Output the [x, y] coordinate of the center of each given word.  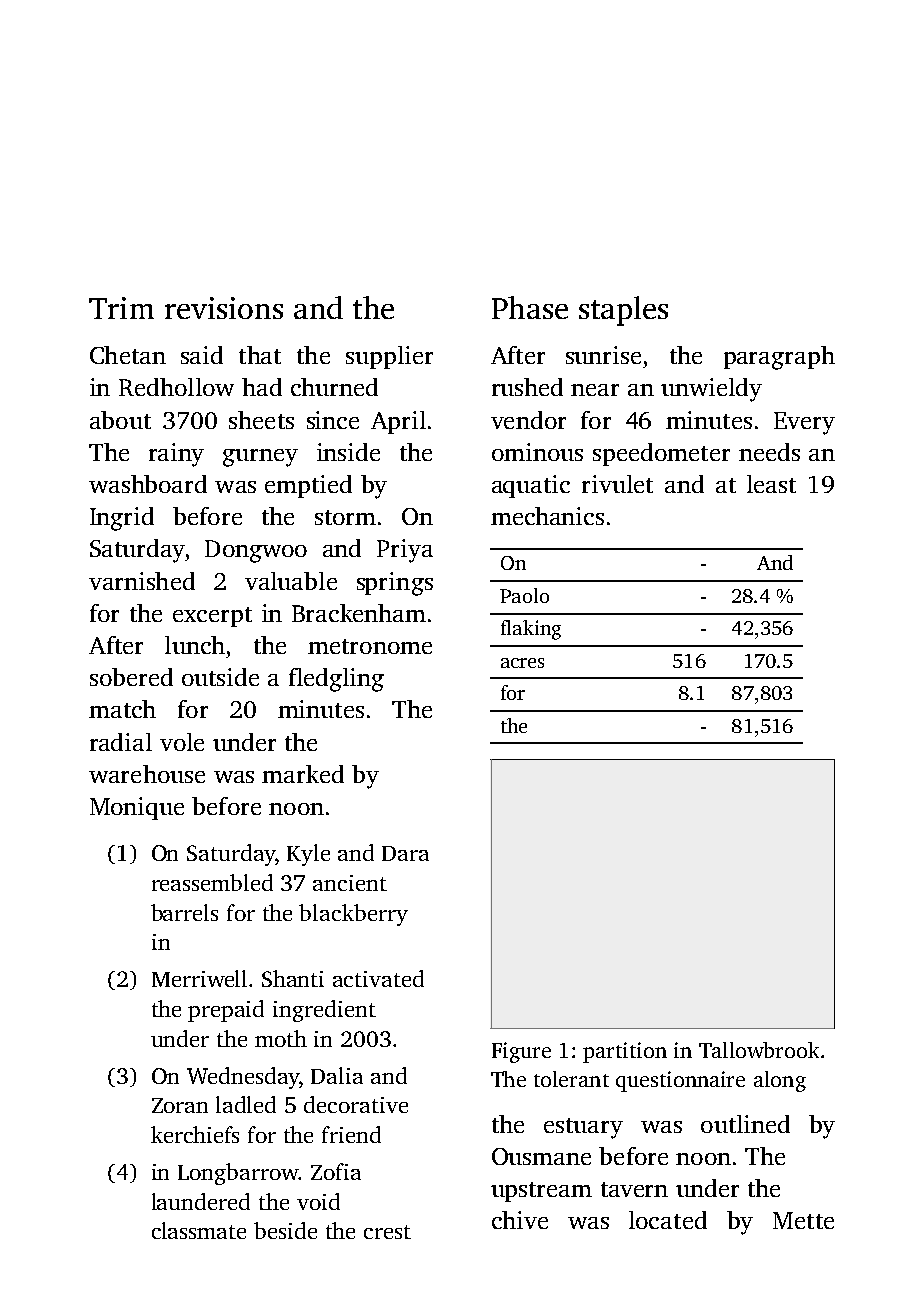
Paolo [524, 595]
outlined [745, 1124]
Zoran [180, 1105]
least [771, 484]
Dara [405, 853]
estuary [583, 1128]
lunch [195, 645]
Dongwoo [256, 551]
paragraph [779, 358]
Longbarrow [238, 1174]
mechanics [547, 516]
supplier [389, 357]
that [260, 355]
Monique [137, 808]
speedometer [661, 454]
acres [522, 663]
